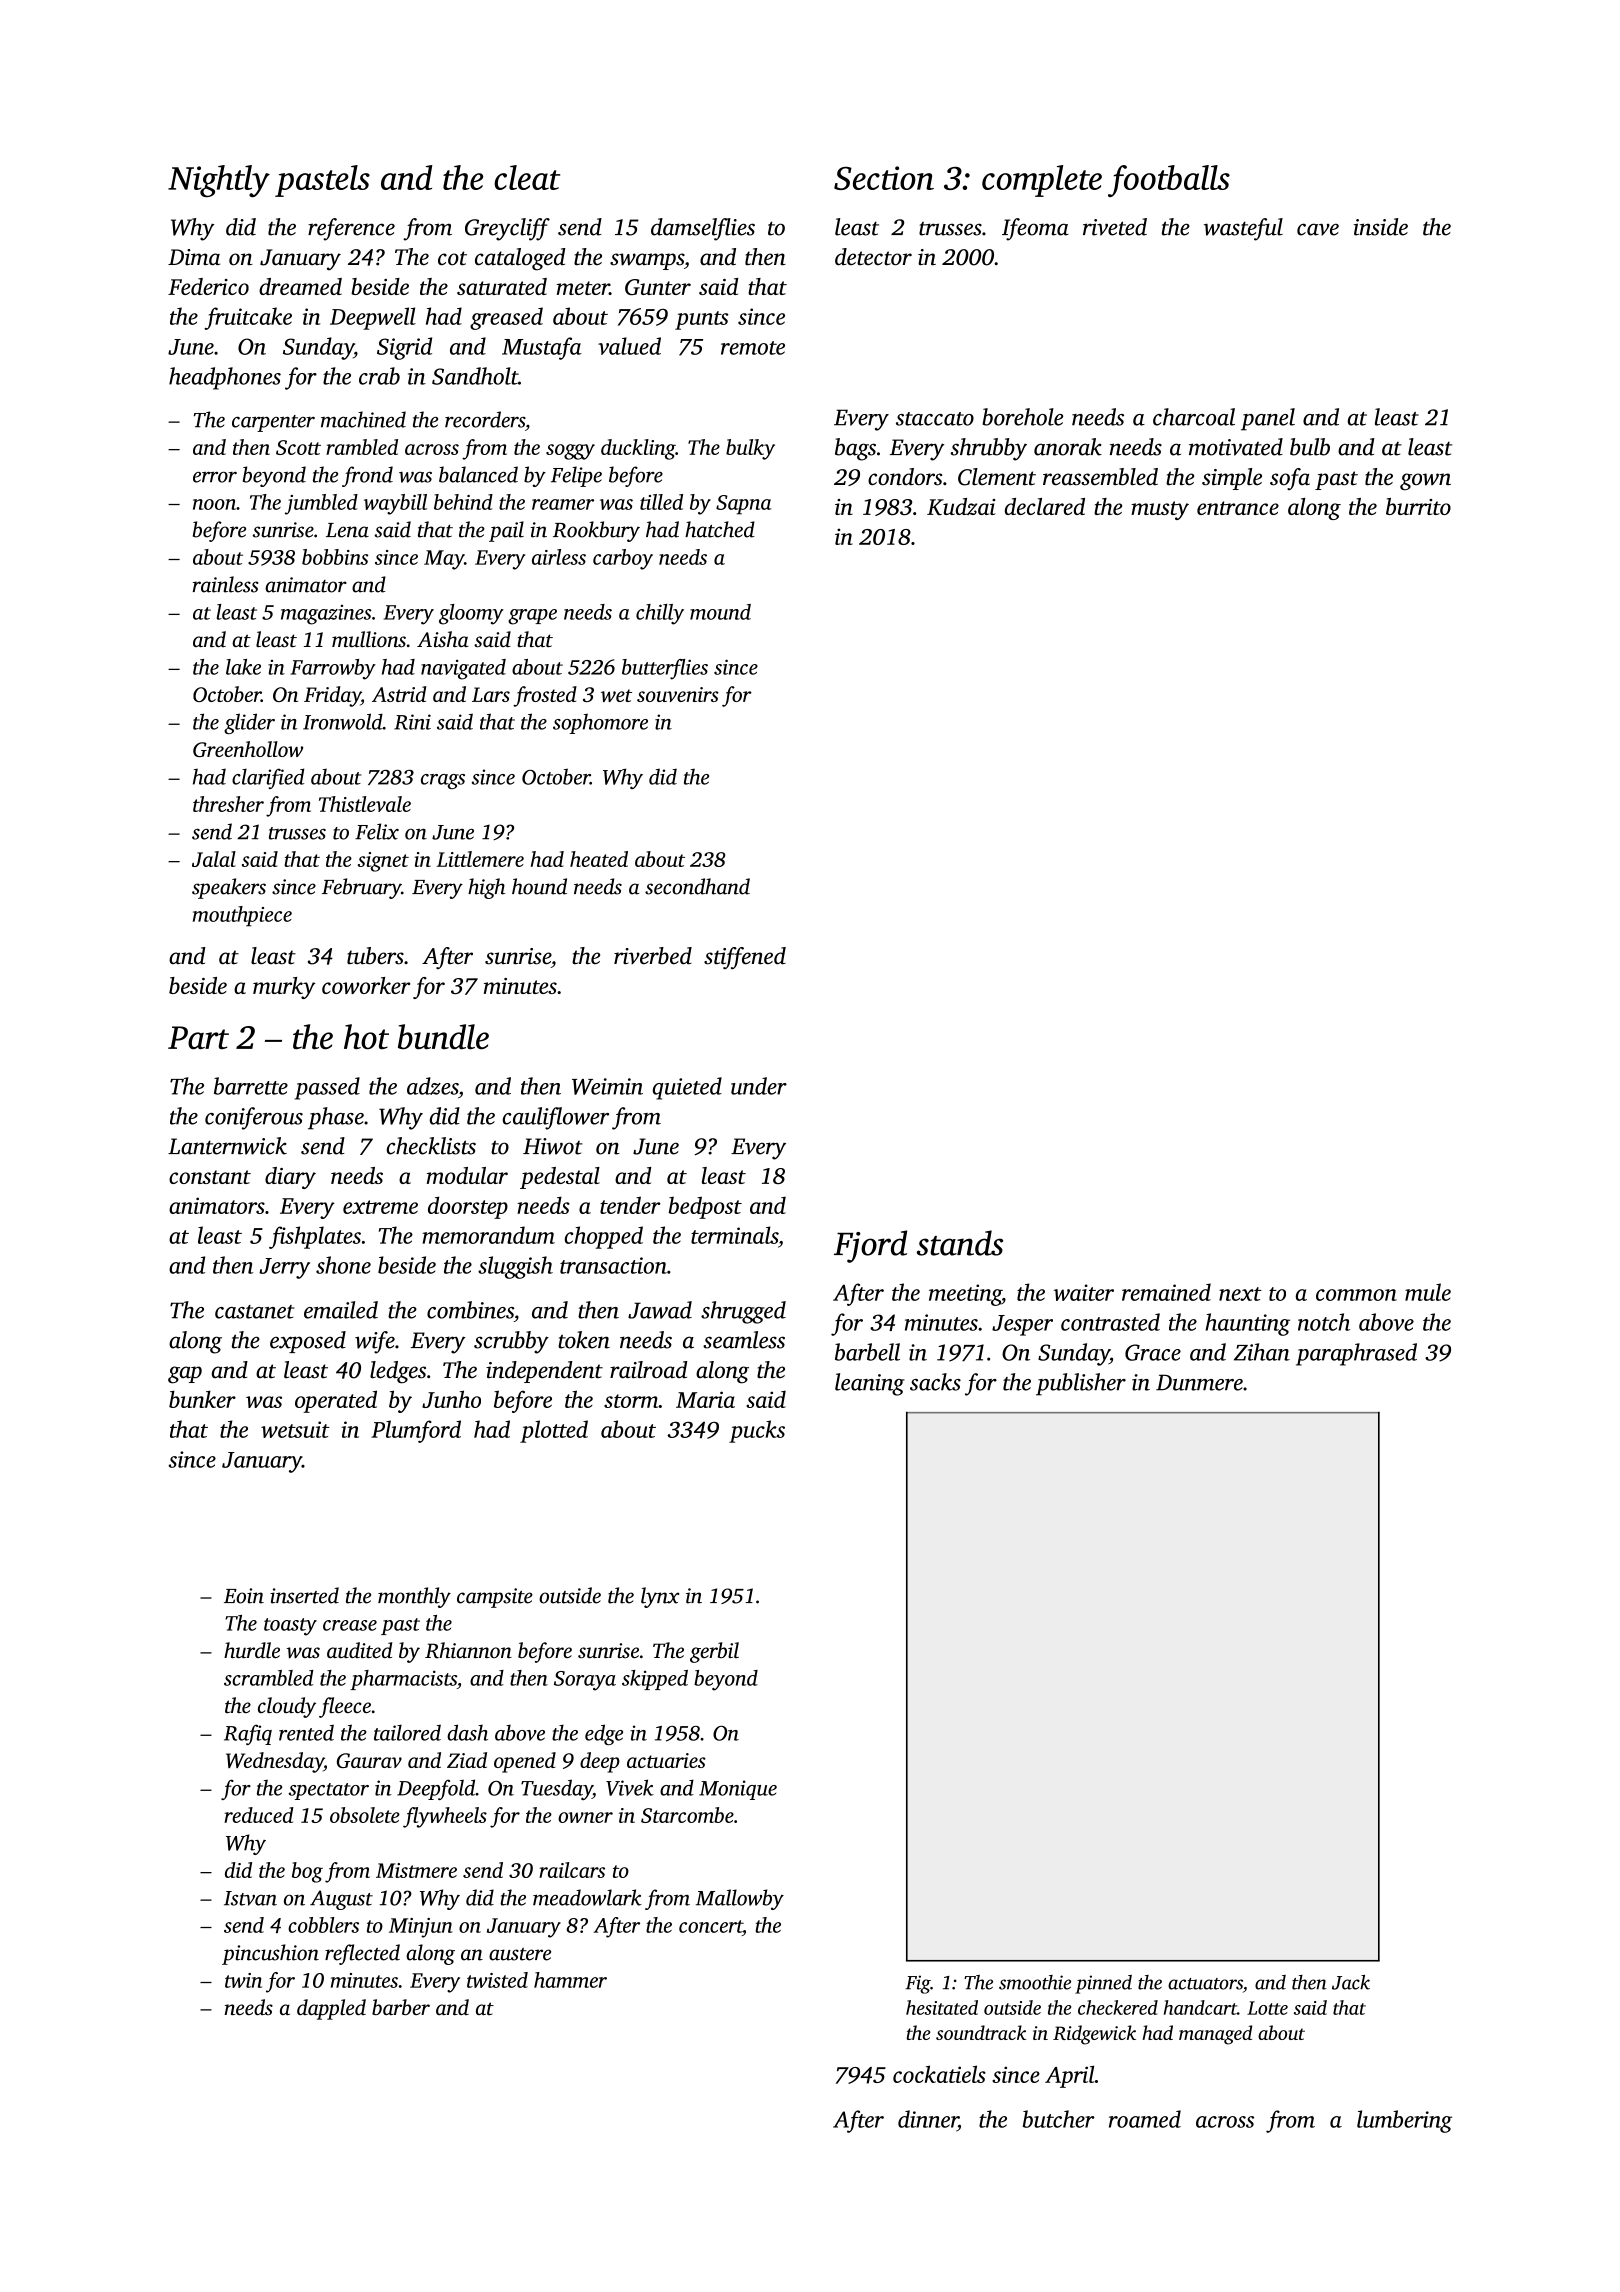  I want to click on twin, so click(243, 1980).
